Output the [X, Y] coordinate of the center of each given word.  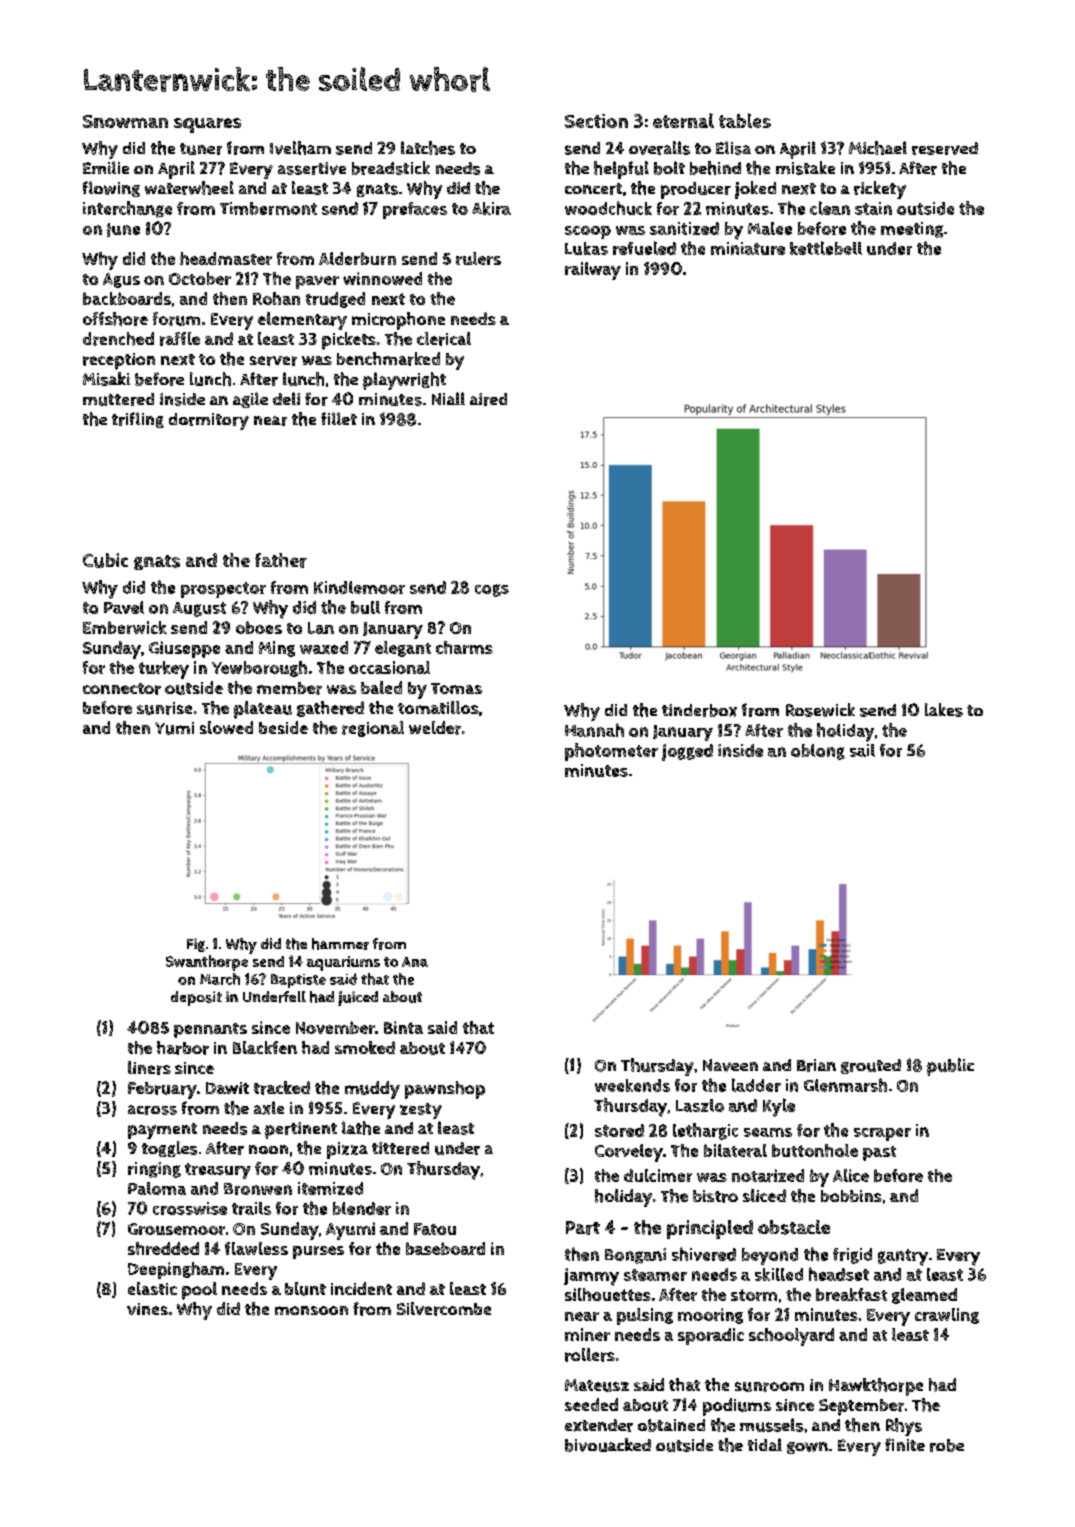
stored [619, 1130]
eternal [683, 120]
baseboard [445, 1248]
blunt [305, 1289]
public [950, 1067]
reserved [945, 148]
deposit [196, 998]
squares [207, 125]
